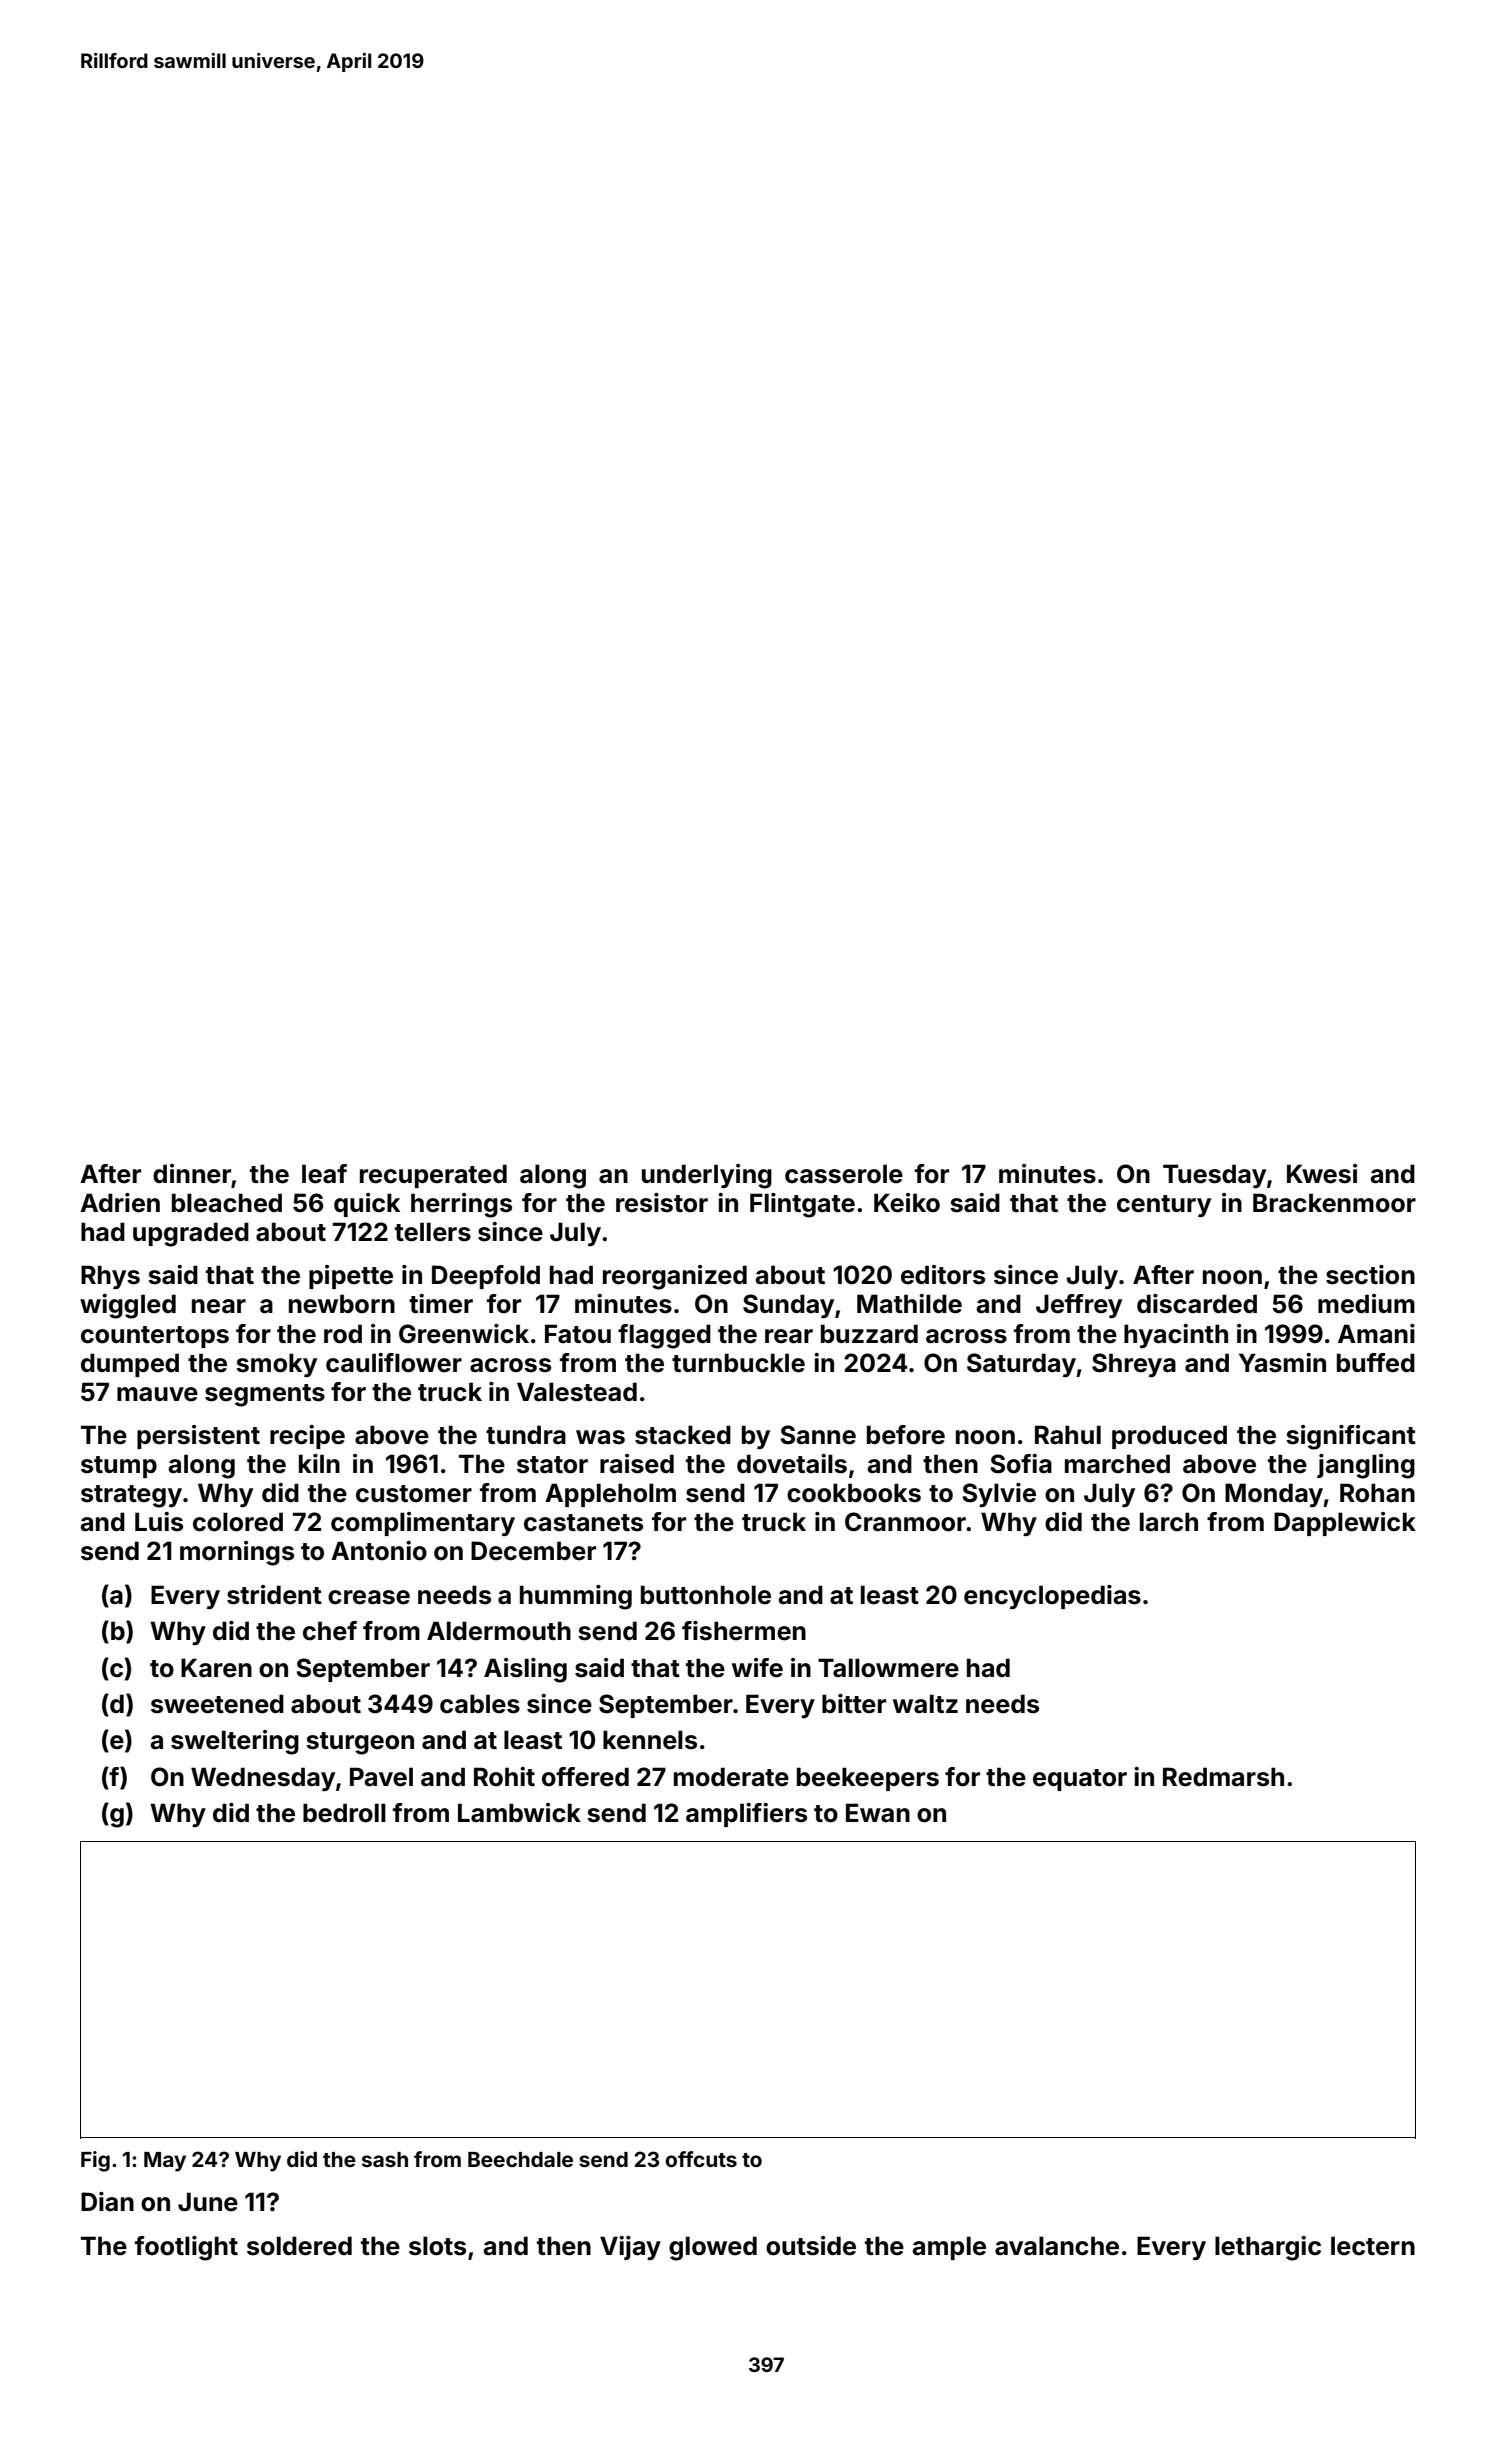 The width and height of the document is (1496, 2464). I want to click on cables, so click(480, 1704).
